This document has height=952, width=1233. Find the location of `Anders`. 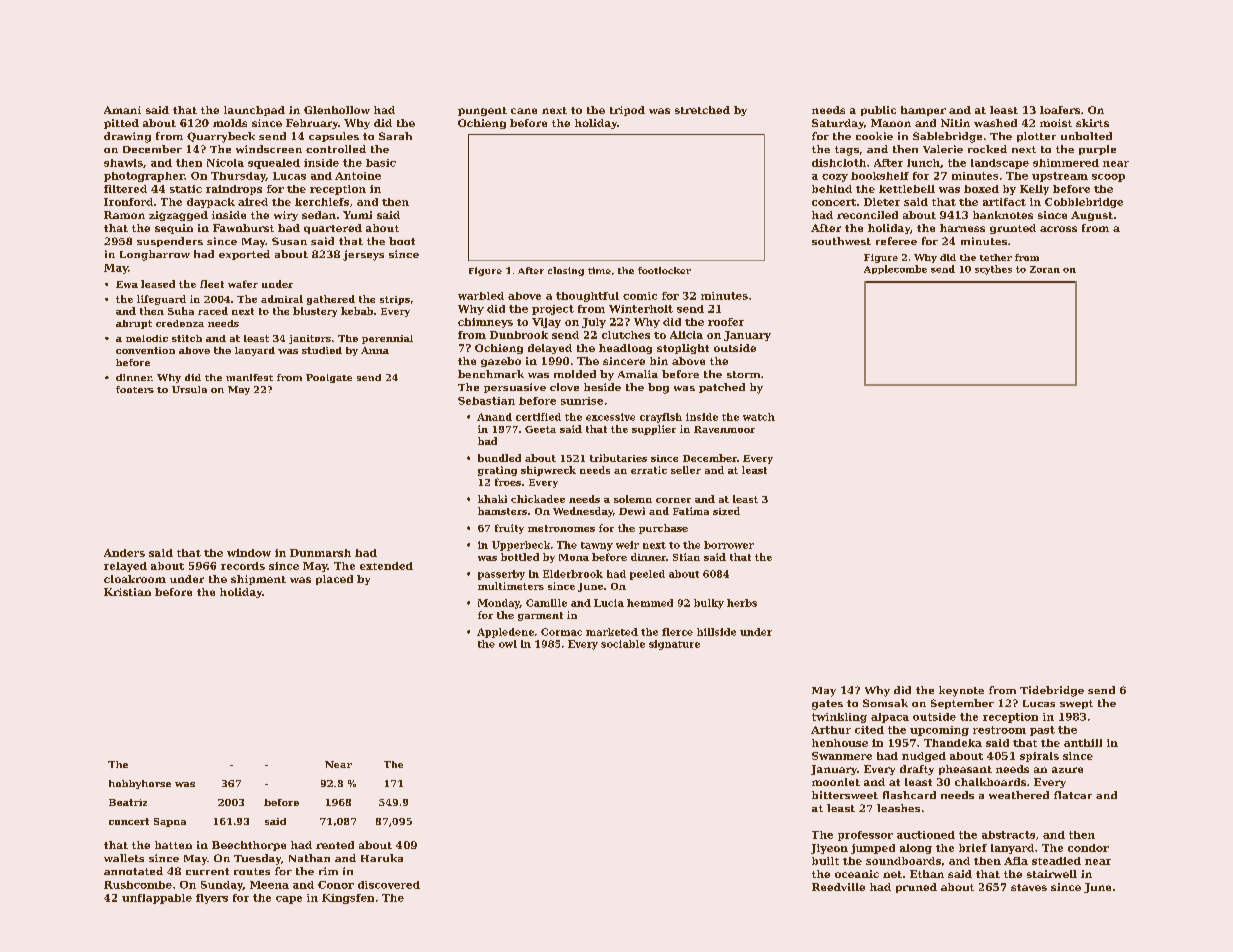

Anders is located at coordinates (124, 553).
